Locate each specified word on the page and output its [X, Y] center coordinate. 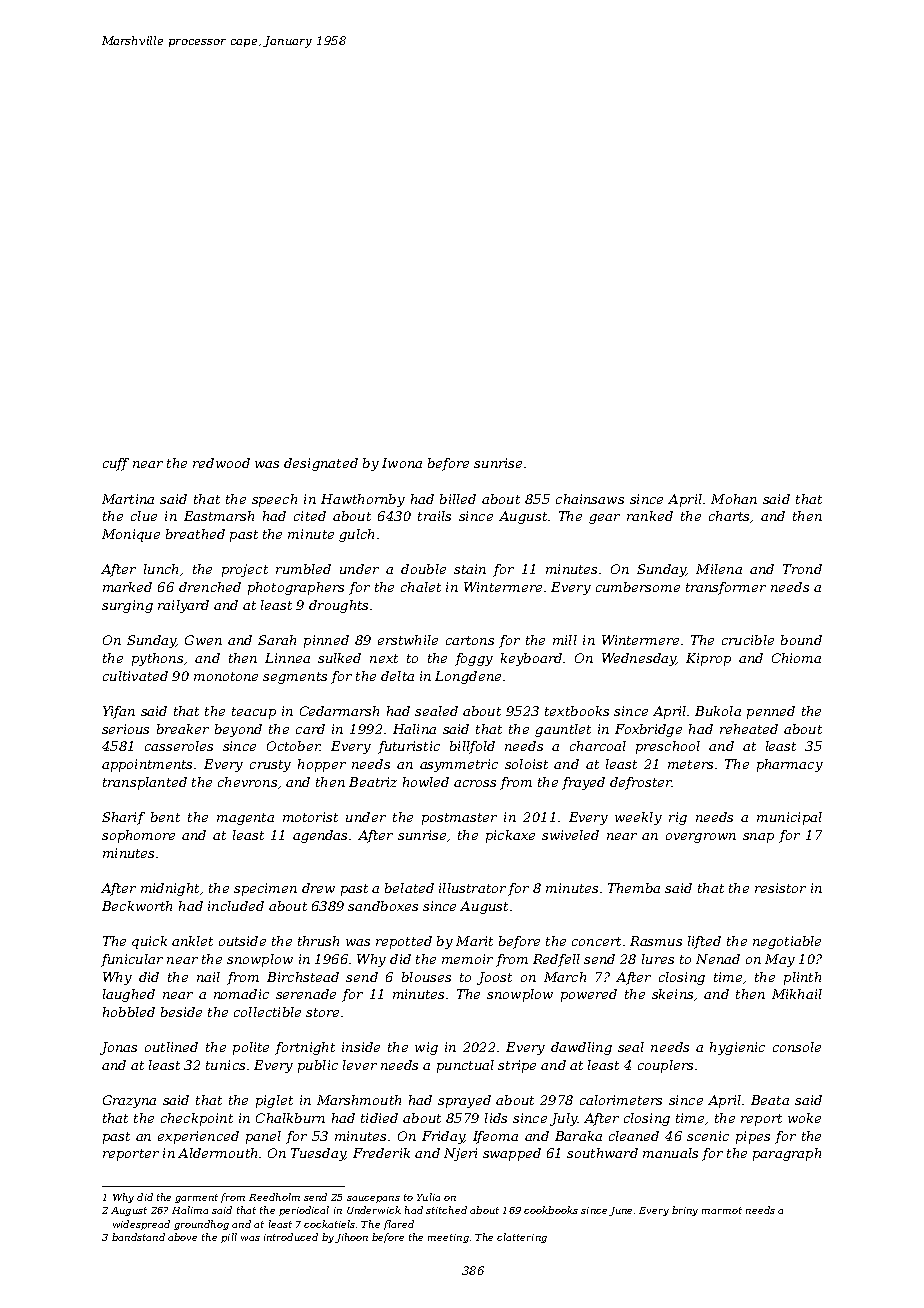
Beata [770, 1100]
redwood [221, 463]
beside [181, 1012]
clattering [522, 1238]
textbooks [577, 711]
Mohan [734, 499]
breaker [183, 729]
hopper [322, 765]
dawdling [581, 1048]
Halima [190, 1210]
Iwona [402, 463]
